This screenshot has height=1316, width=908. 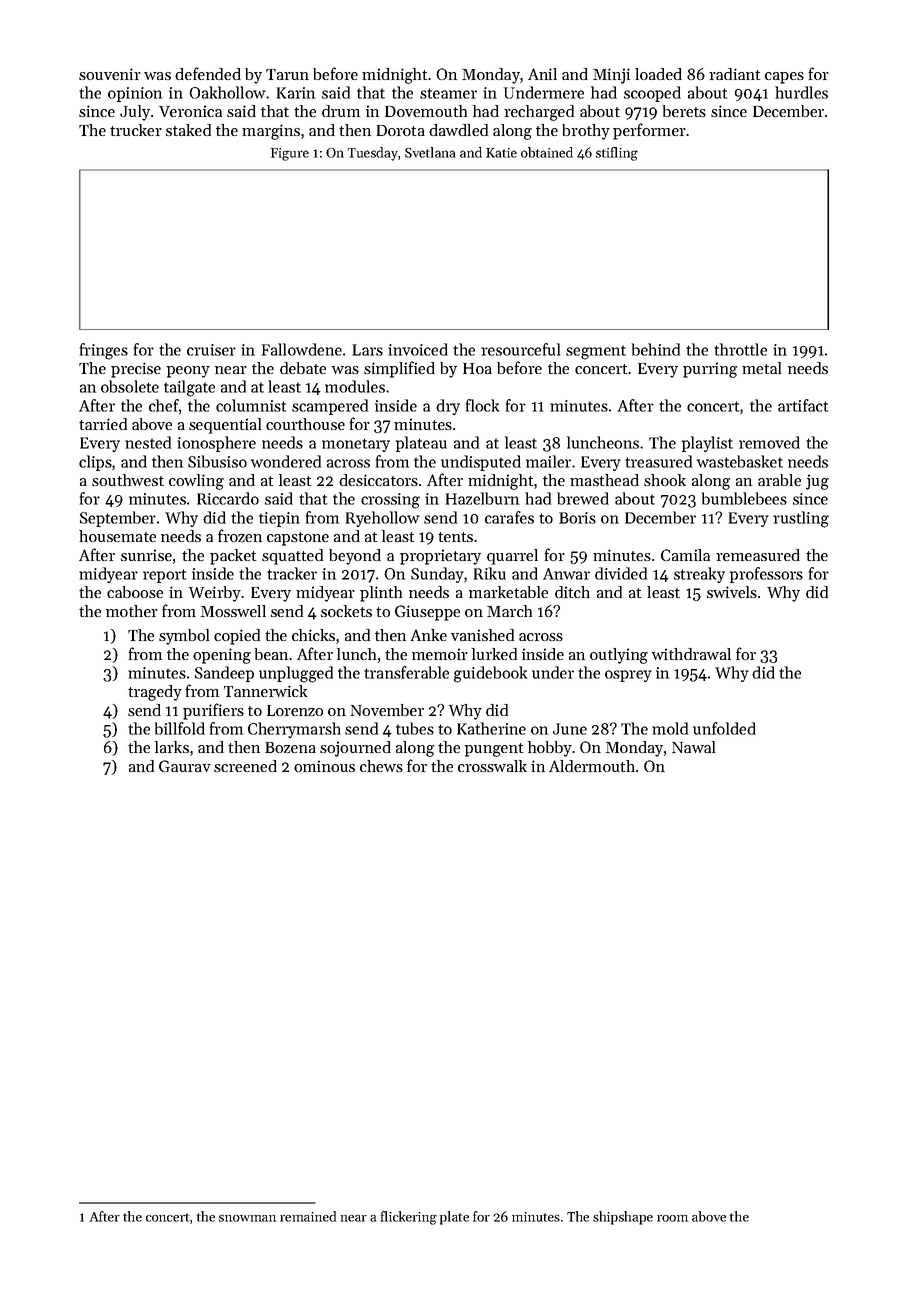 I want to click on mailer, so click(x=548, y=461).
